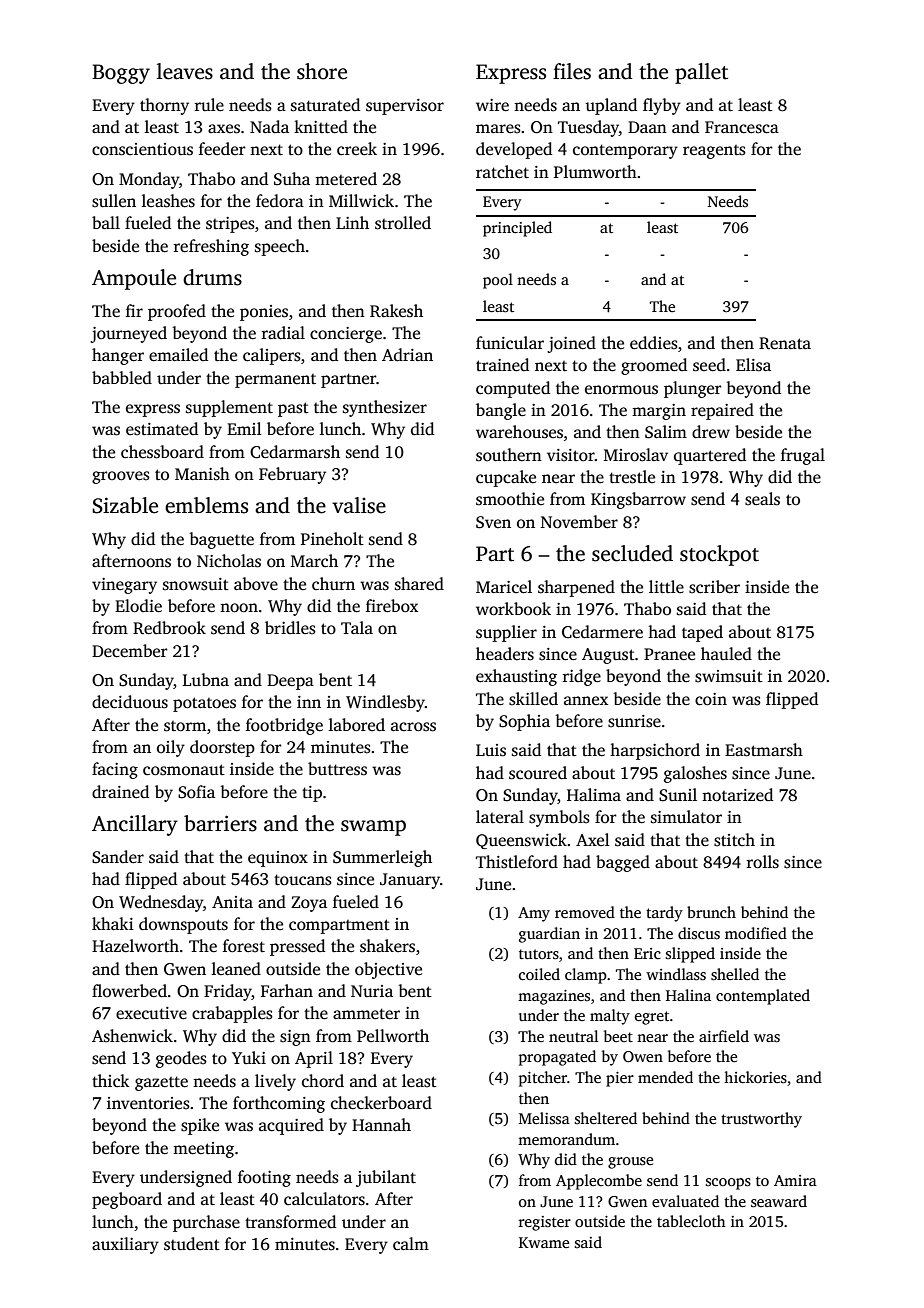 This document has width=924, height=1308. Describe the element at coordinates (636, 455) in the document. I see `Miroslav` at that location.
